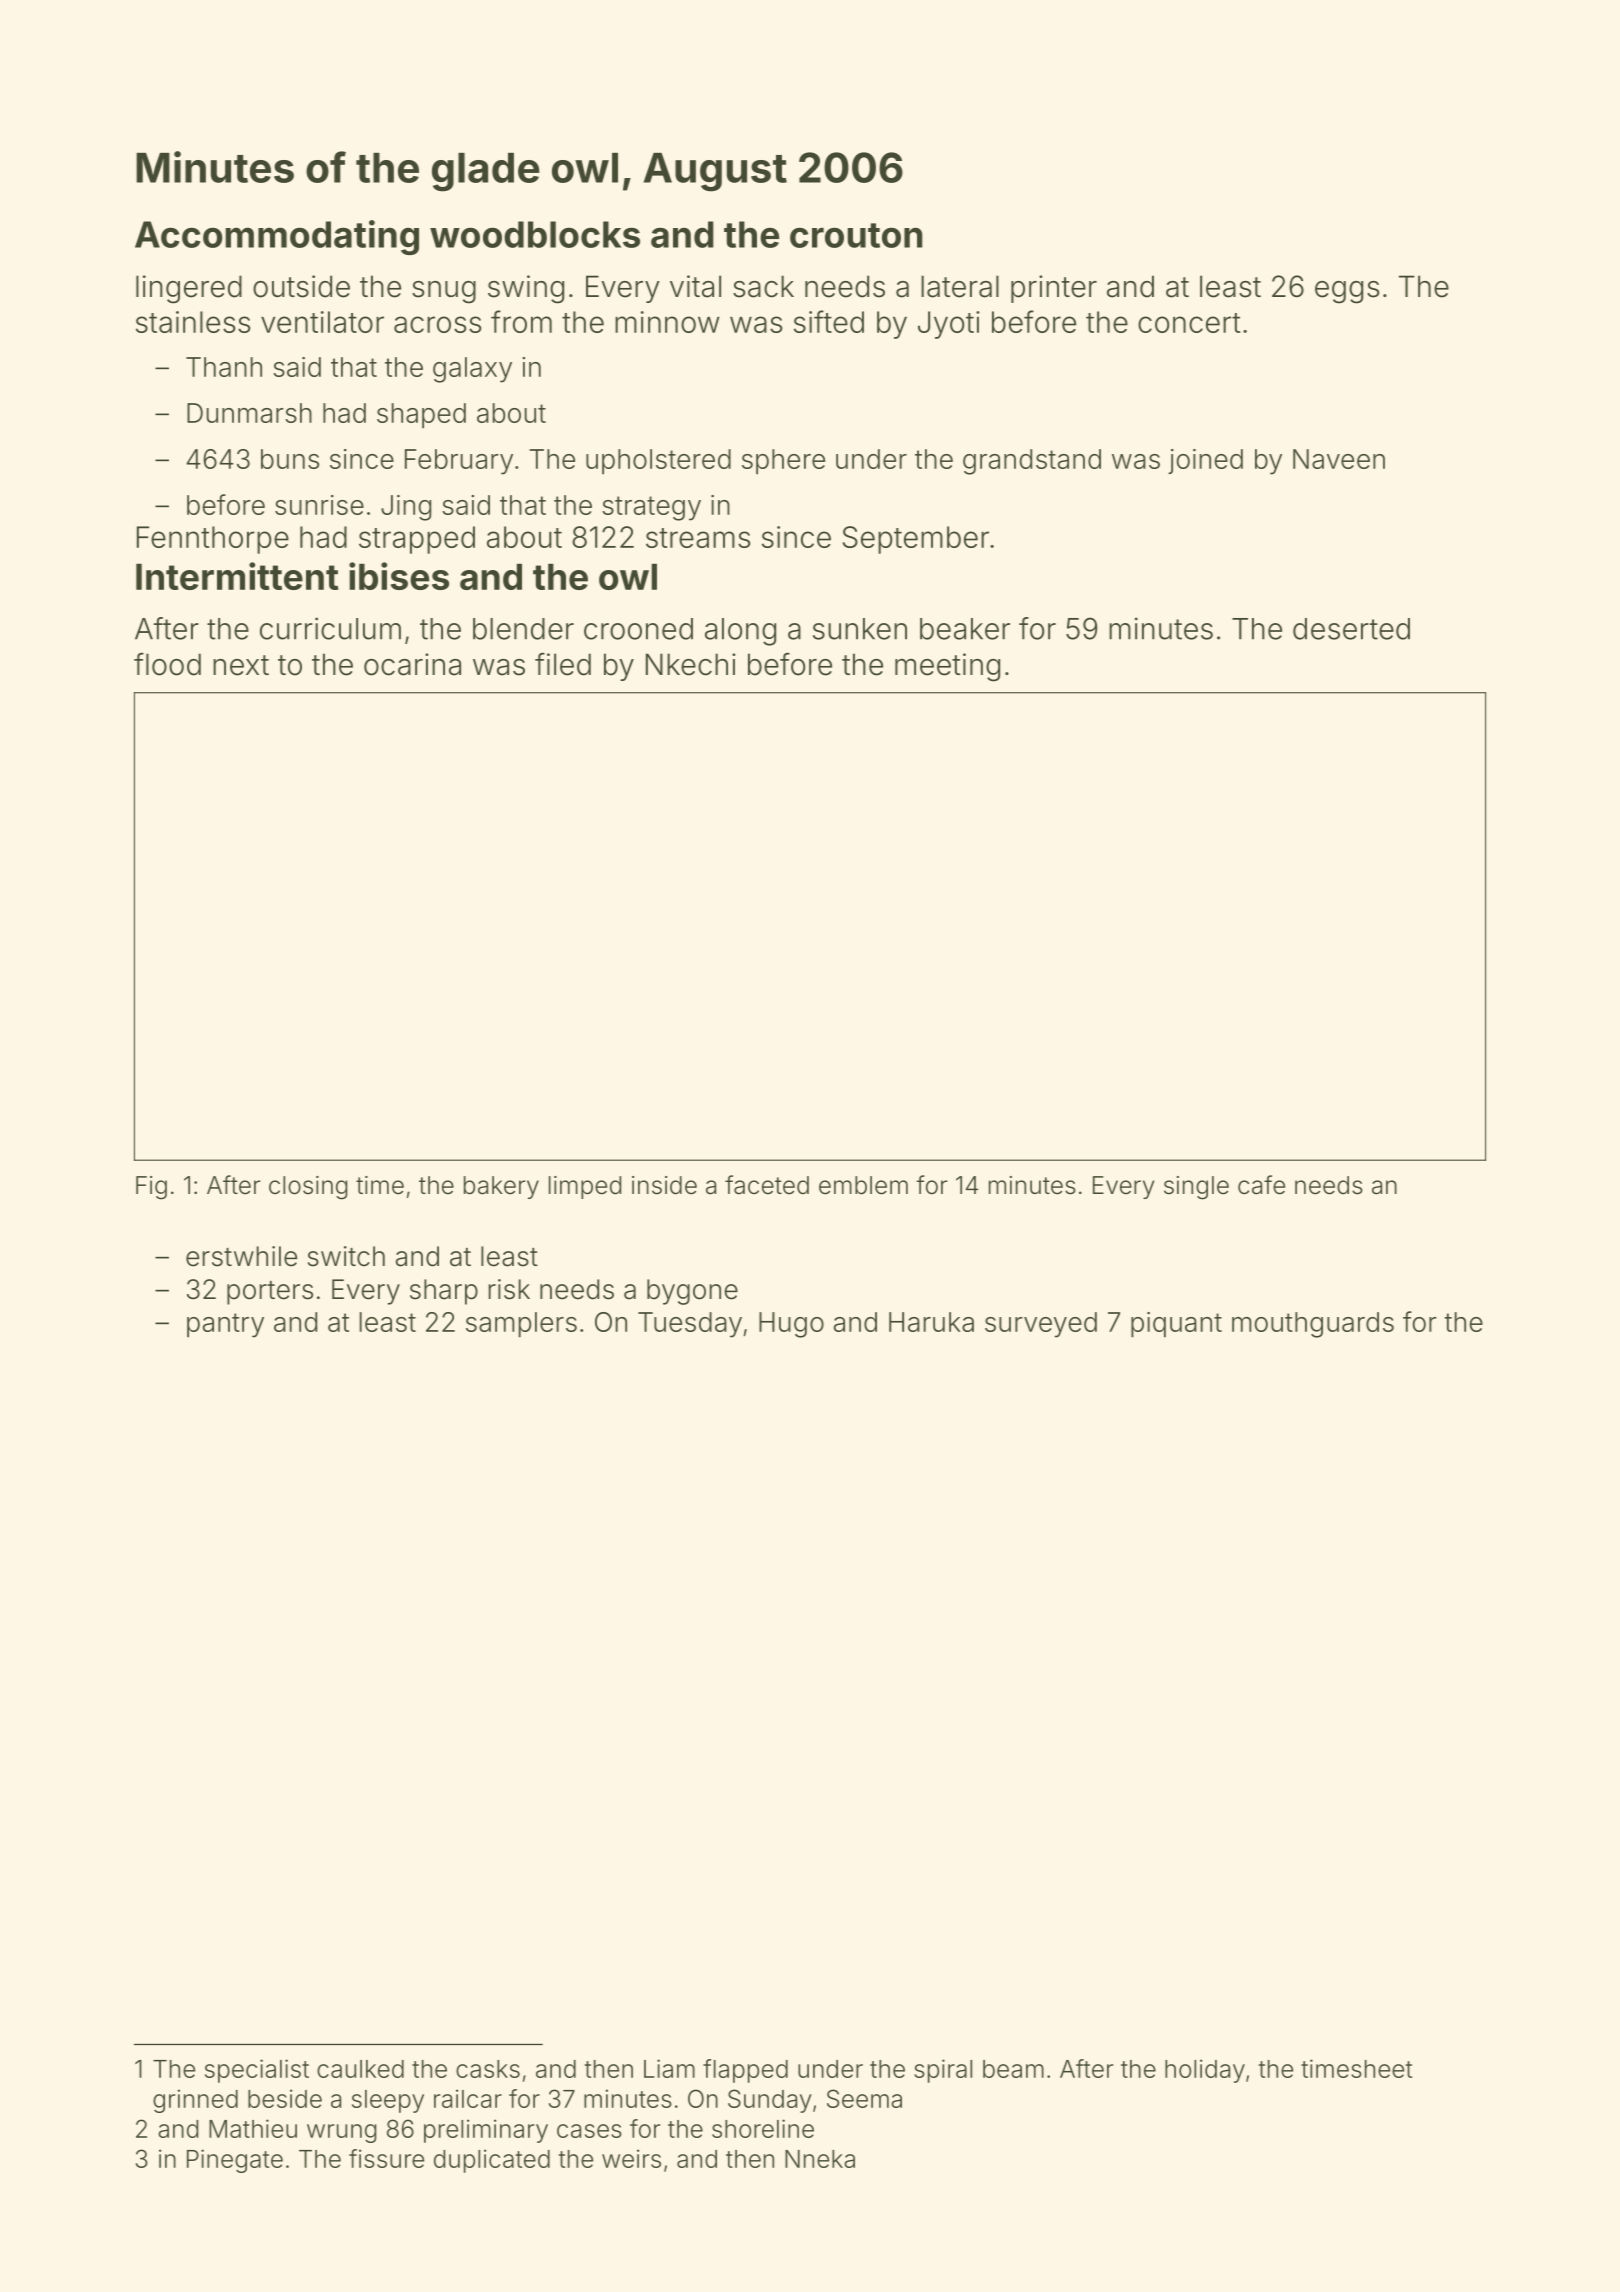  I want to click on fissure, so click(386, 2158).
